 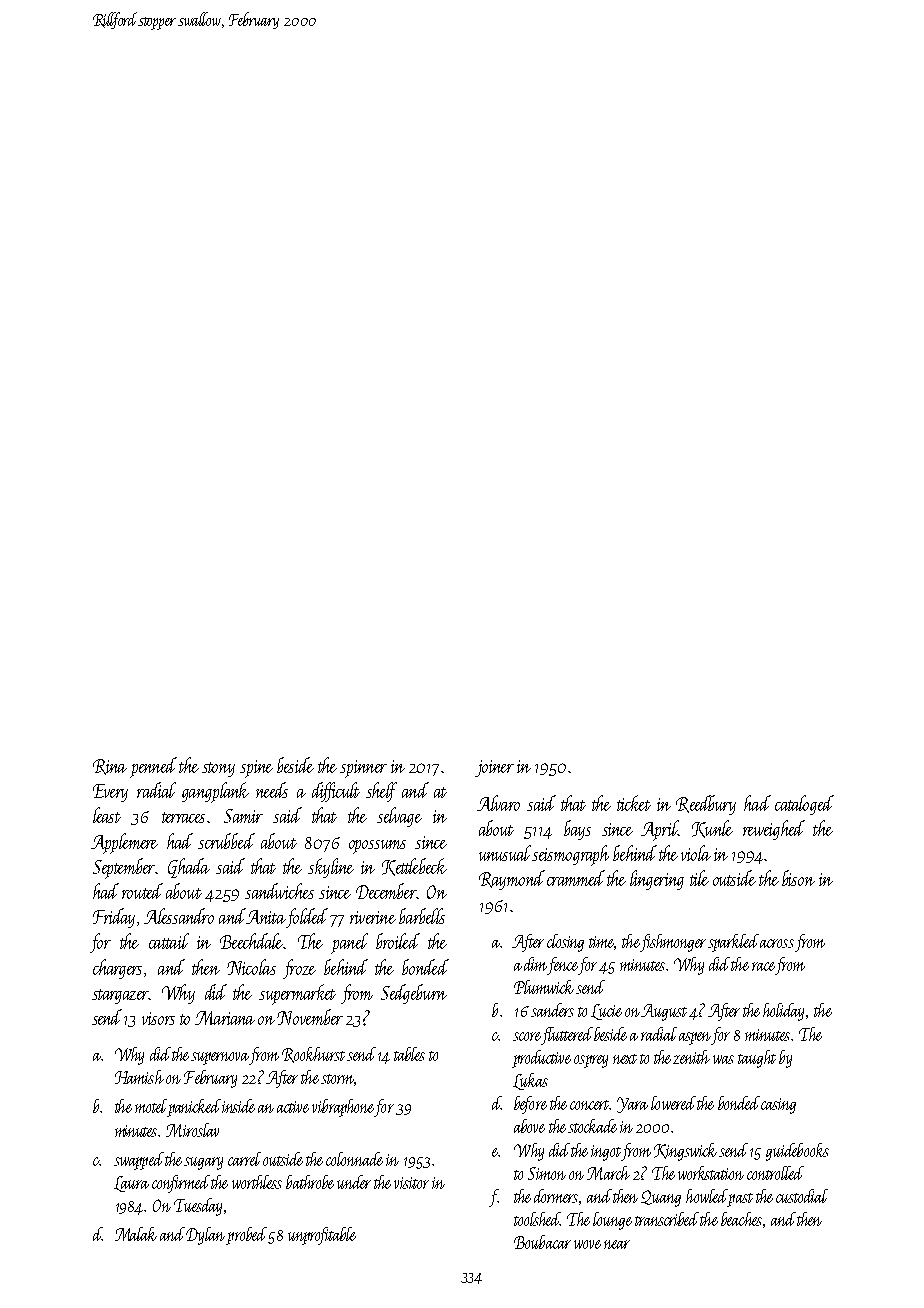 I want to click on sandwiches, so click(x=279, y=891).
